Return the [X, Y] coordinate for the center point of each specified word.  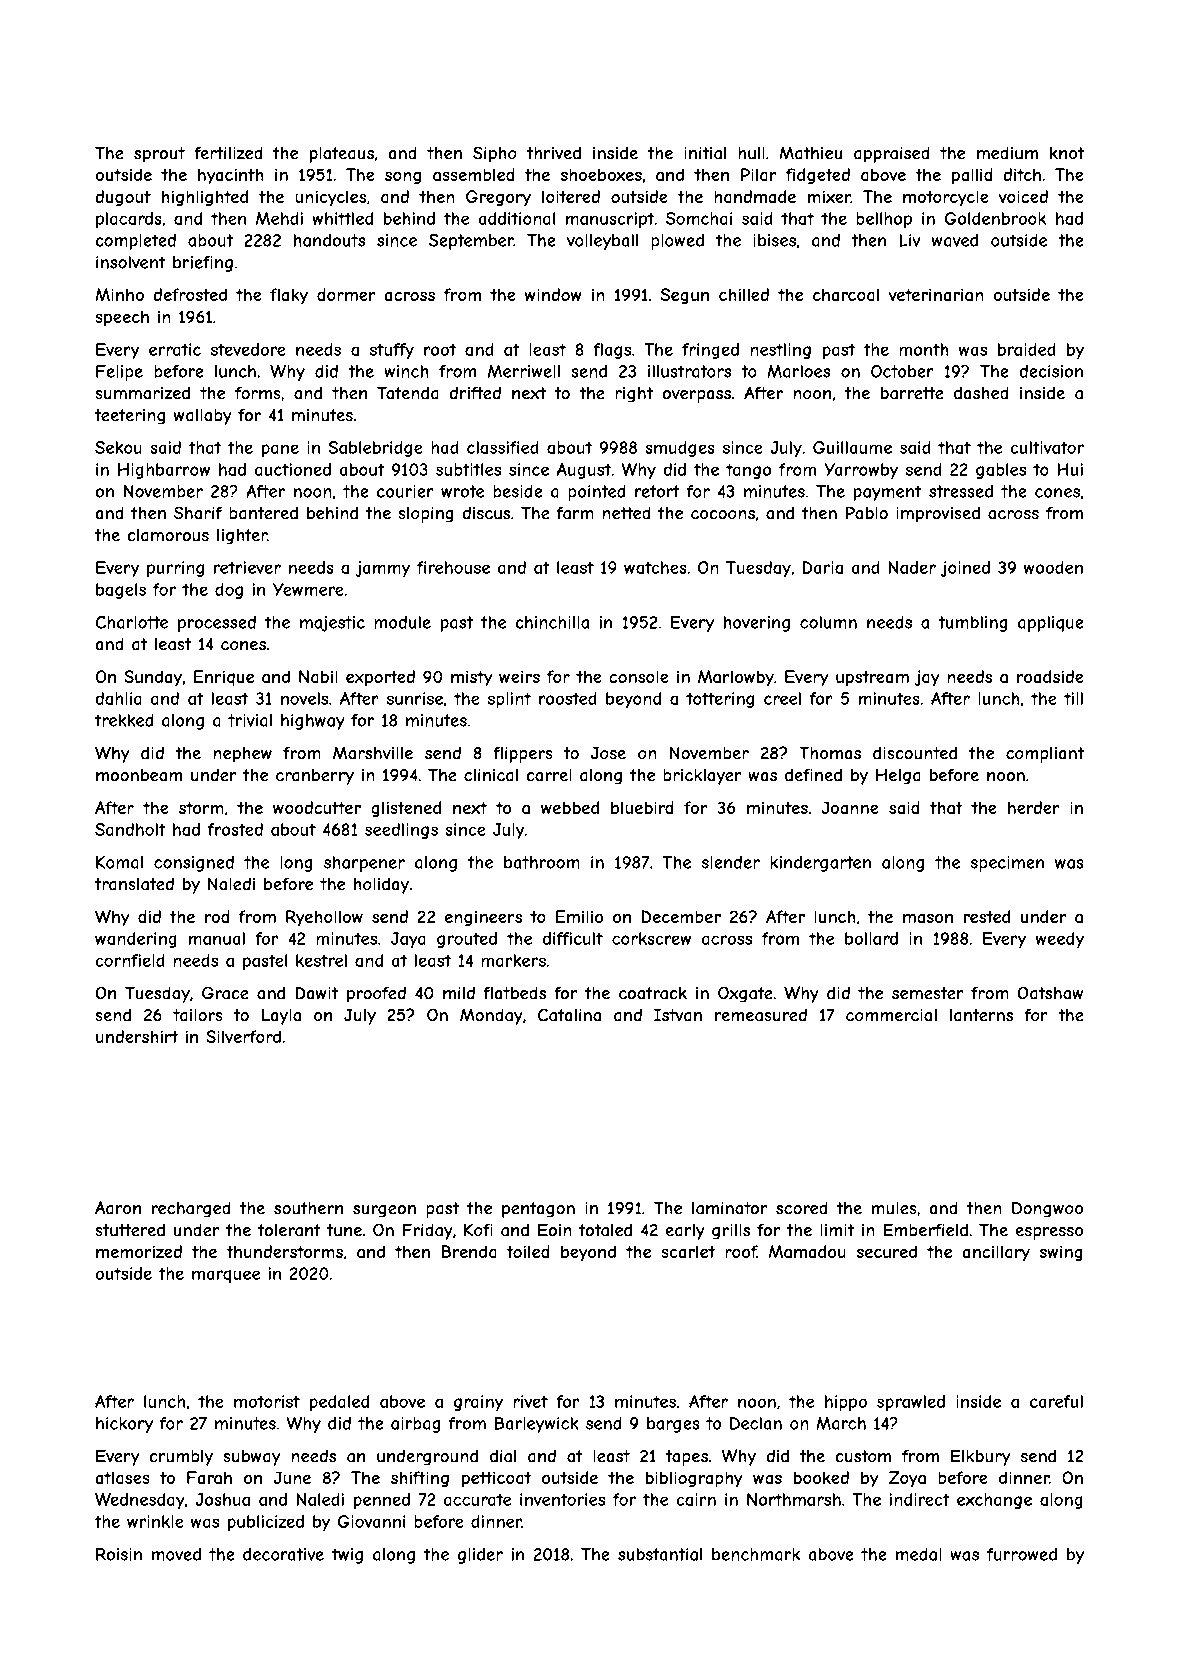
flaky [289, 296]
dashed [981, 393]
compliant [1045, 755]
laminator [729, 1208]
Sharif [198, 513]
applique [1051, 624]
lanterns [981, 1015]
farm [575, 513]
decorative [283, 1554]
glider [480, 1556]
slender [731, 862]
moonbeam [139, 775]
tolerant [289, 1230]
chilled [744, 294]
